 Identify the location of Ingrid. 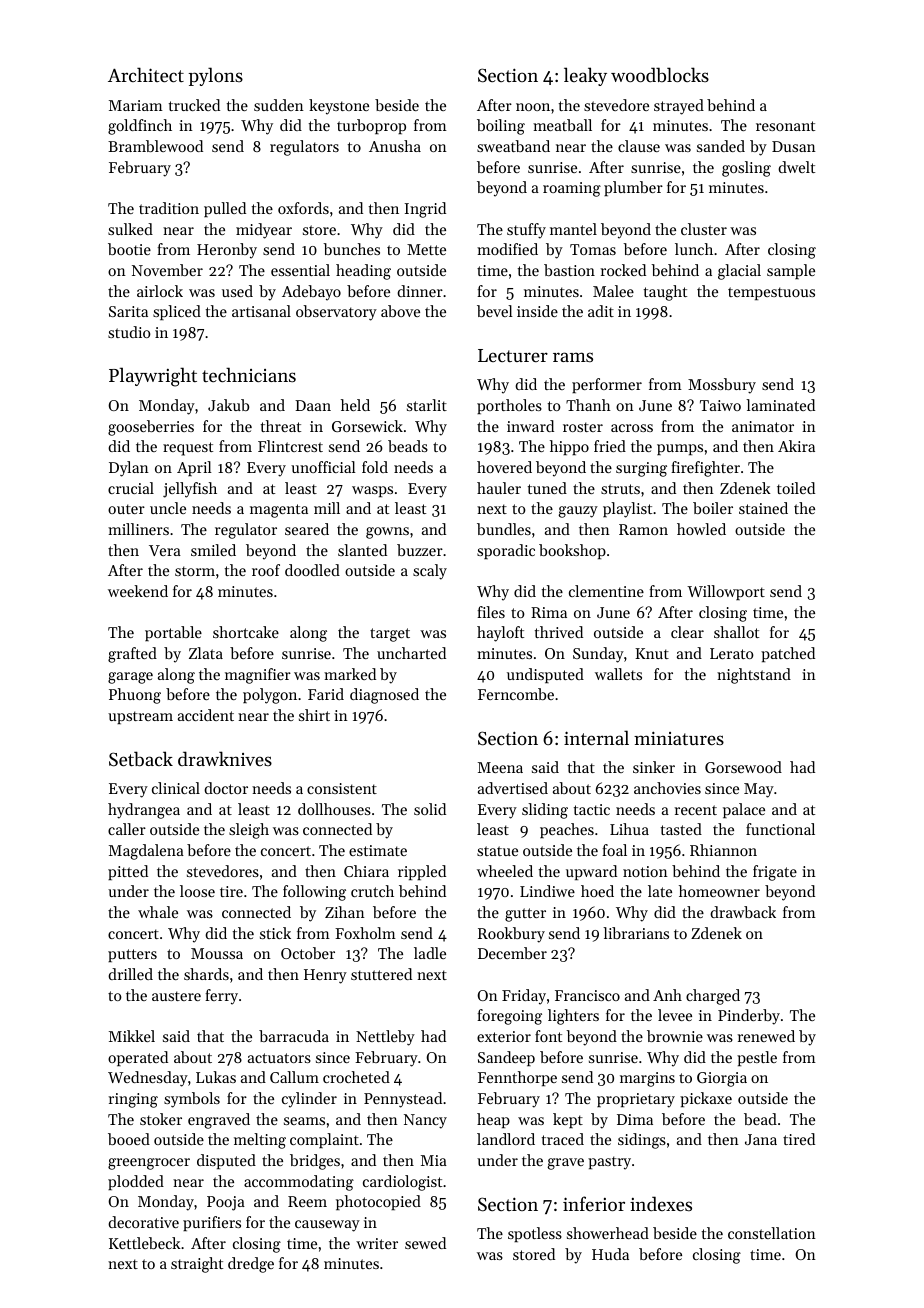
(425, 210).
